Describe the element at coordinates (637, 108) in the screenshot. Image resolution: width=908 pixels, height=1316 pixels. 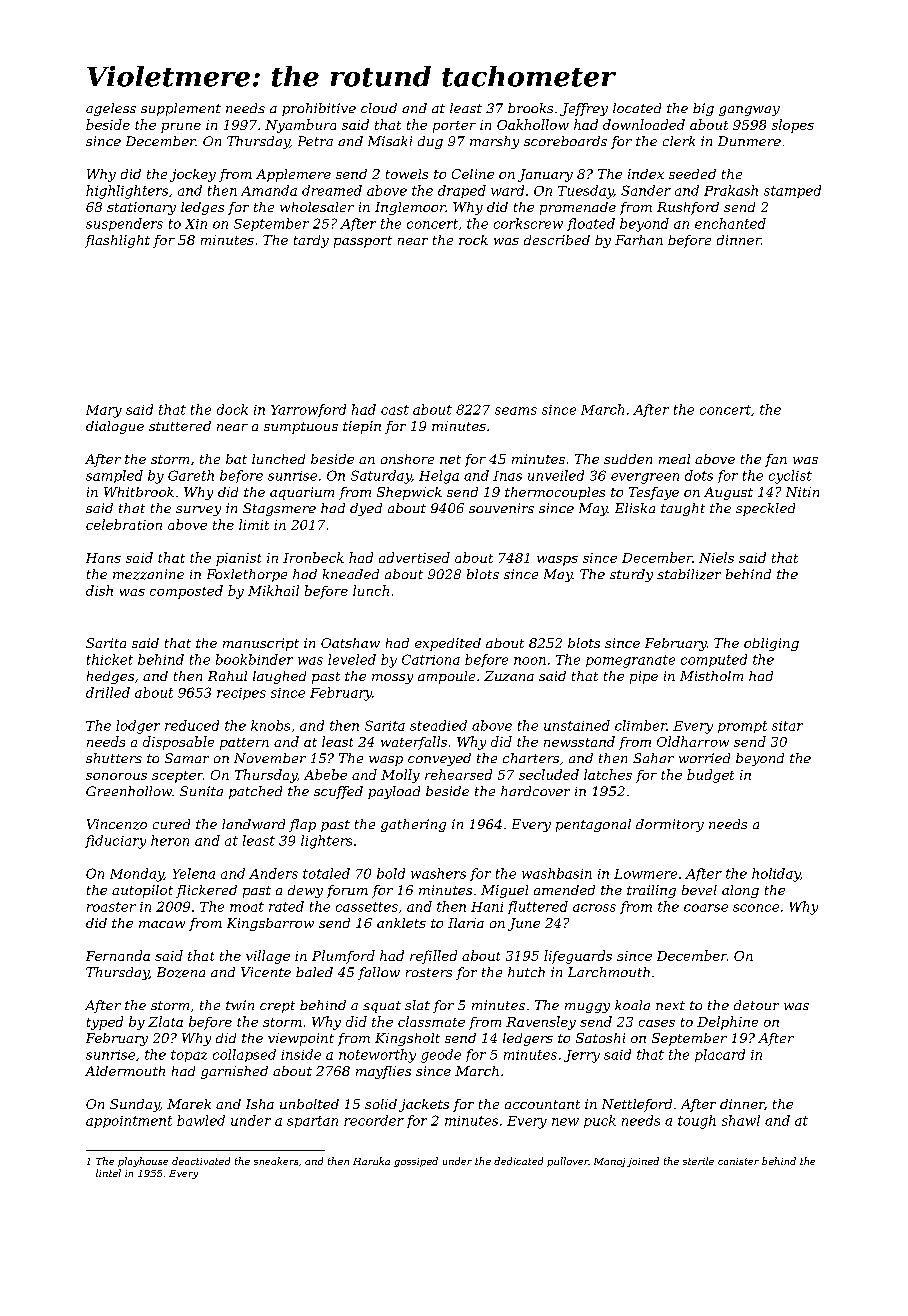
I see `located` at that location.
